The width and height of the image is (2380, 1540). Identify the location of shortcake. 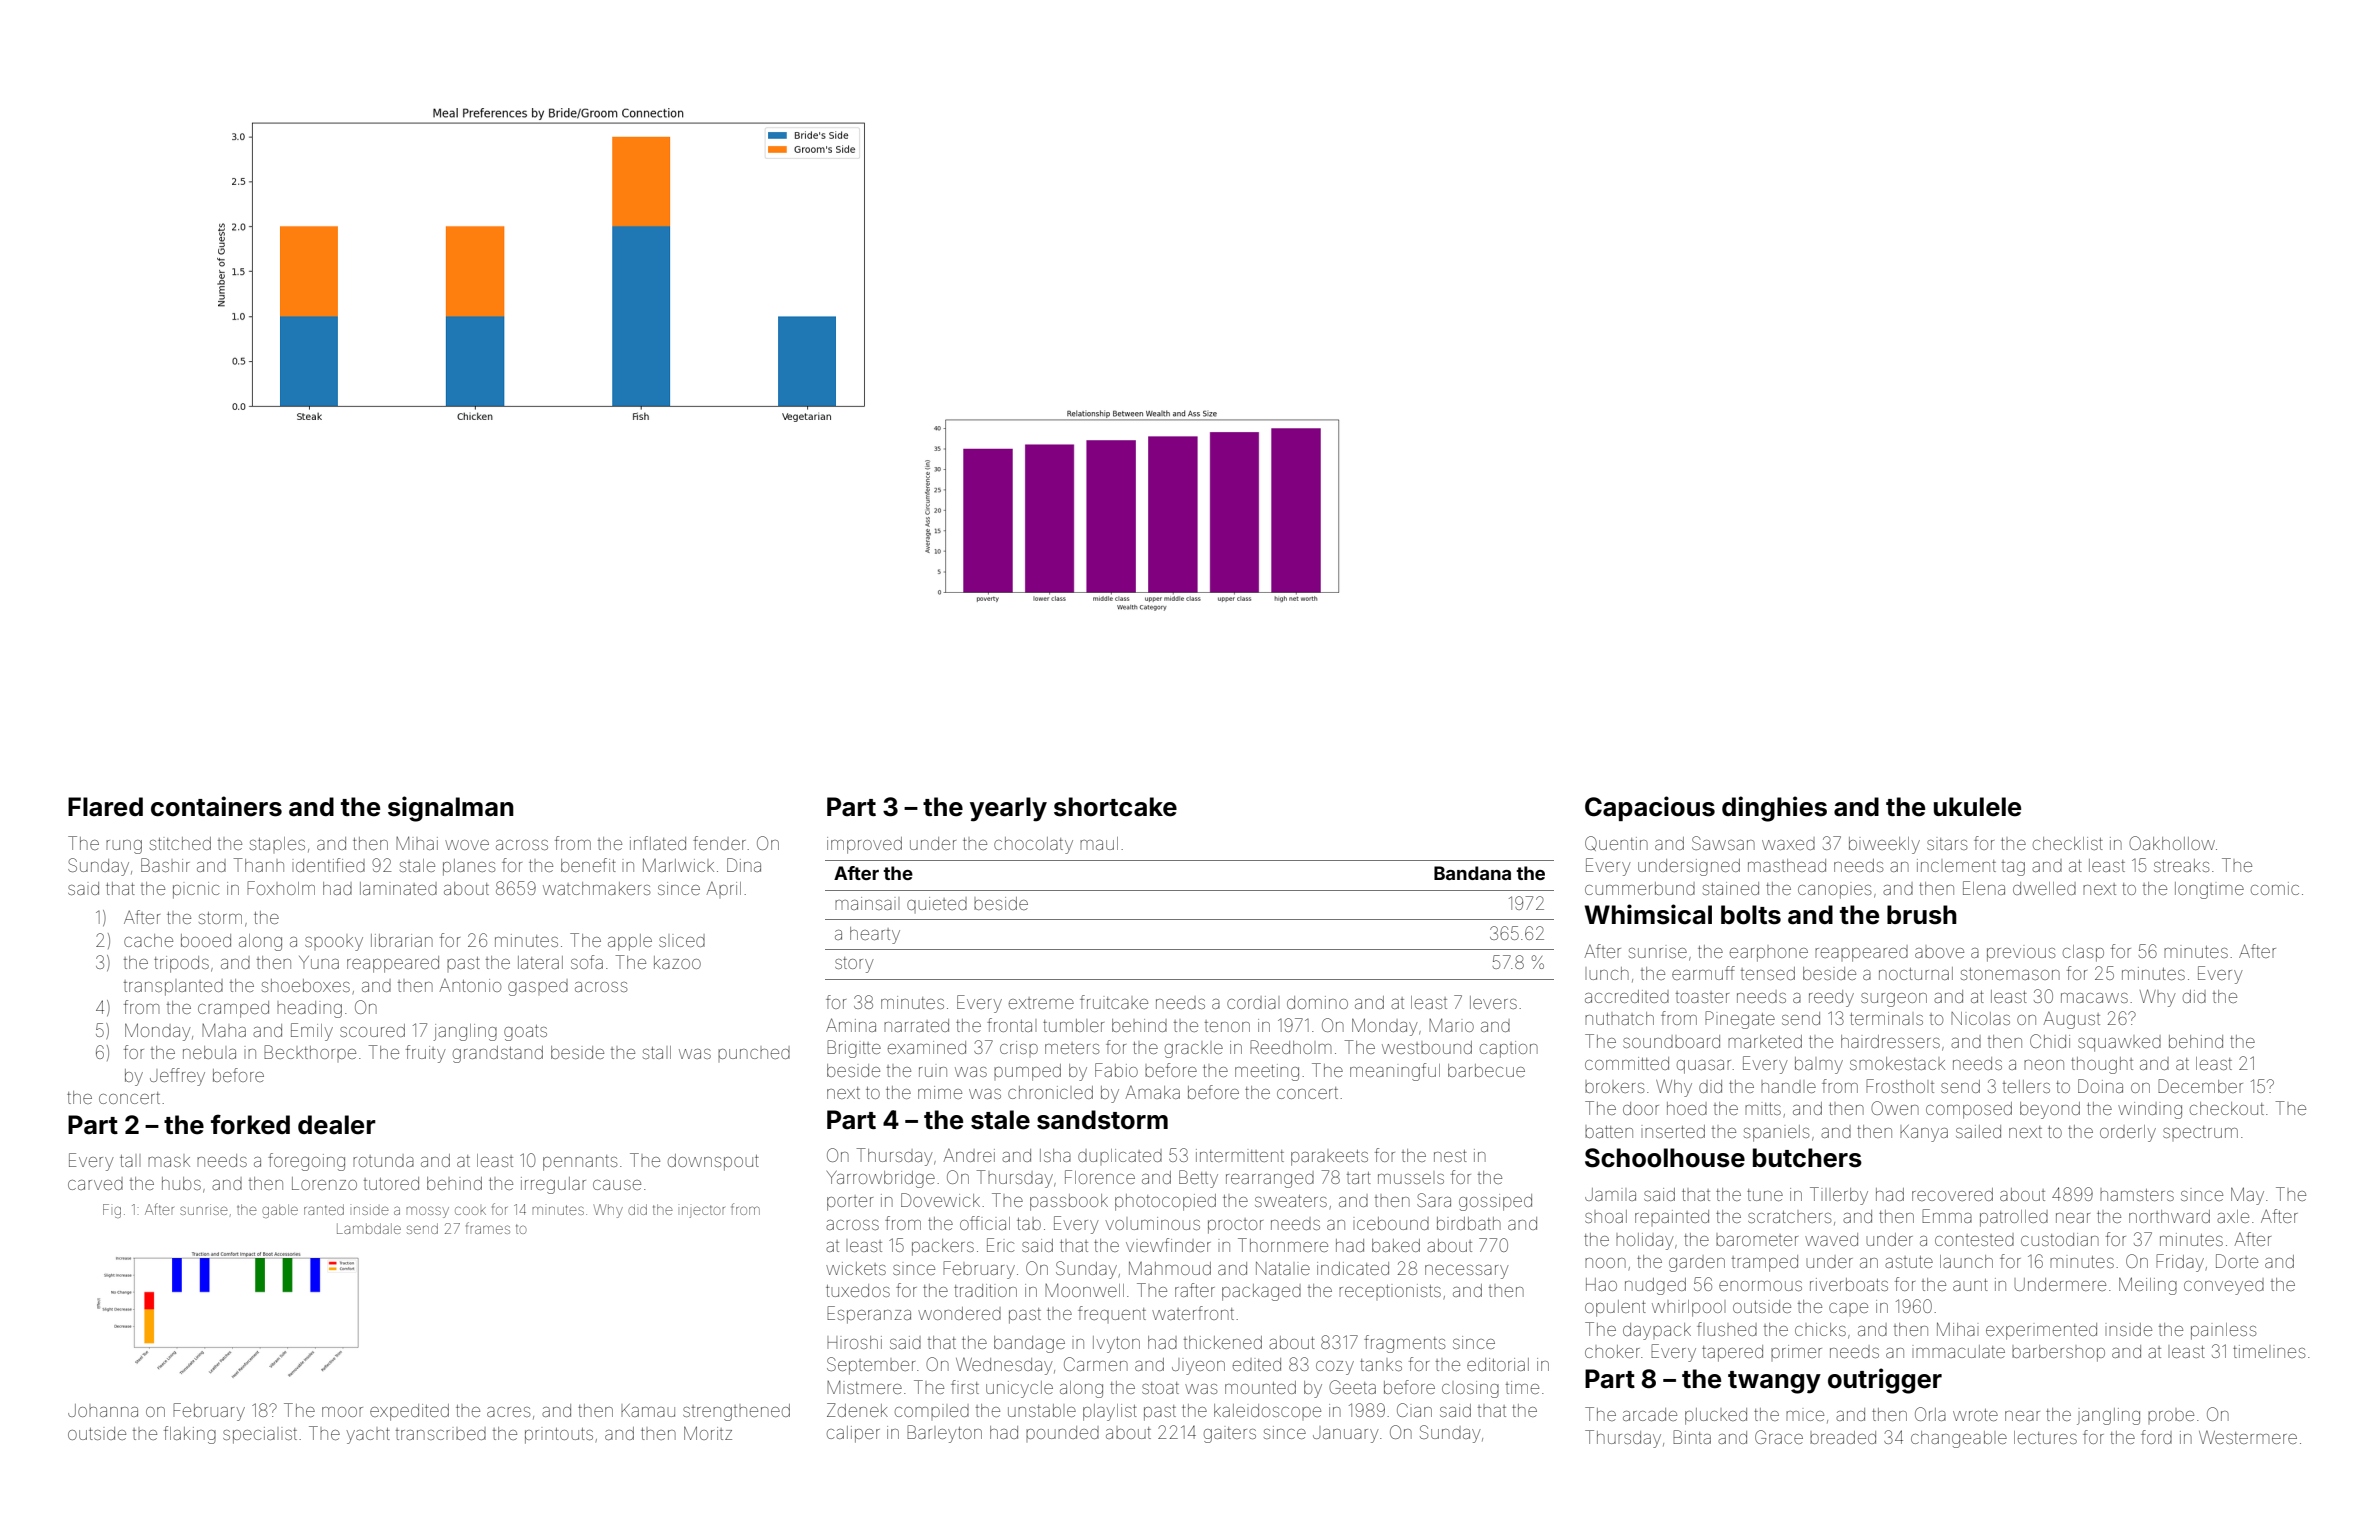
(1115, 807).
